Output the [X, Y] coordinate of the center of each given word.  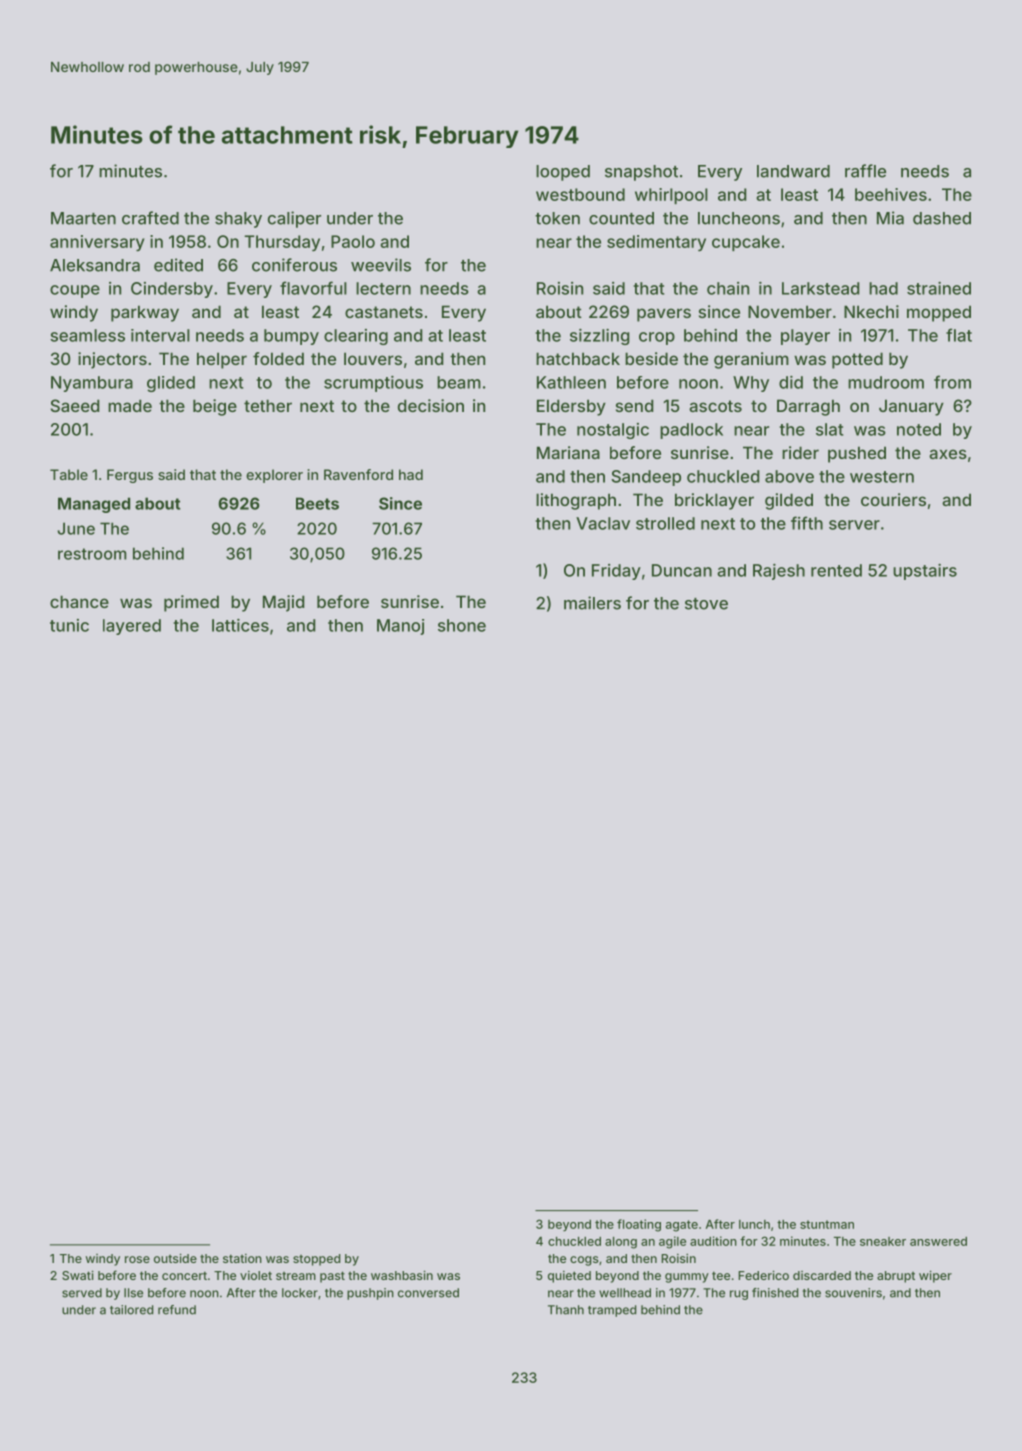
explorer [274, 476]
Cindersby [172, 290]
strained [939, 288]
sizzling [600, 337]
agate [682, 1226]
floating [639, 1225]
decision [431, 405]
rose [137, 1259]
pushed [857, 454]
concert [184, 1275]
